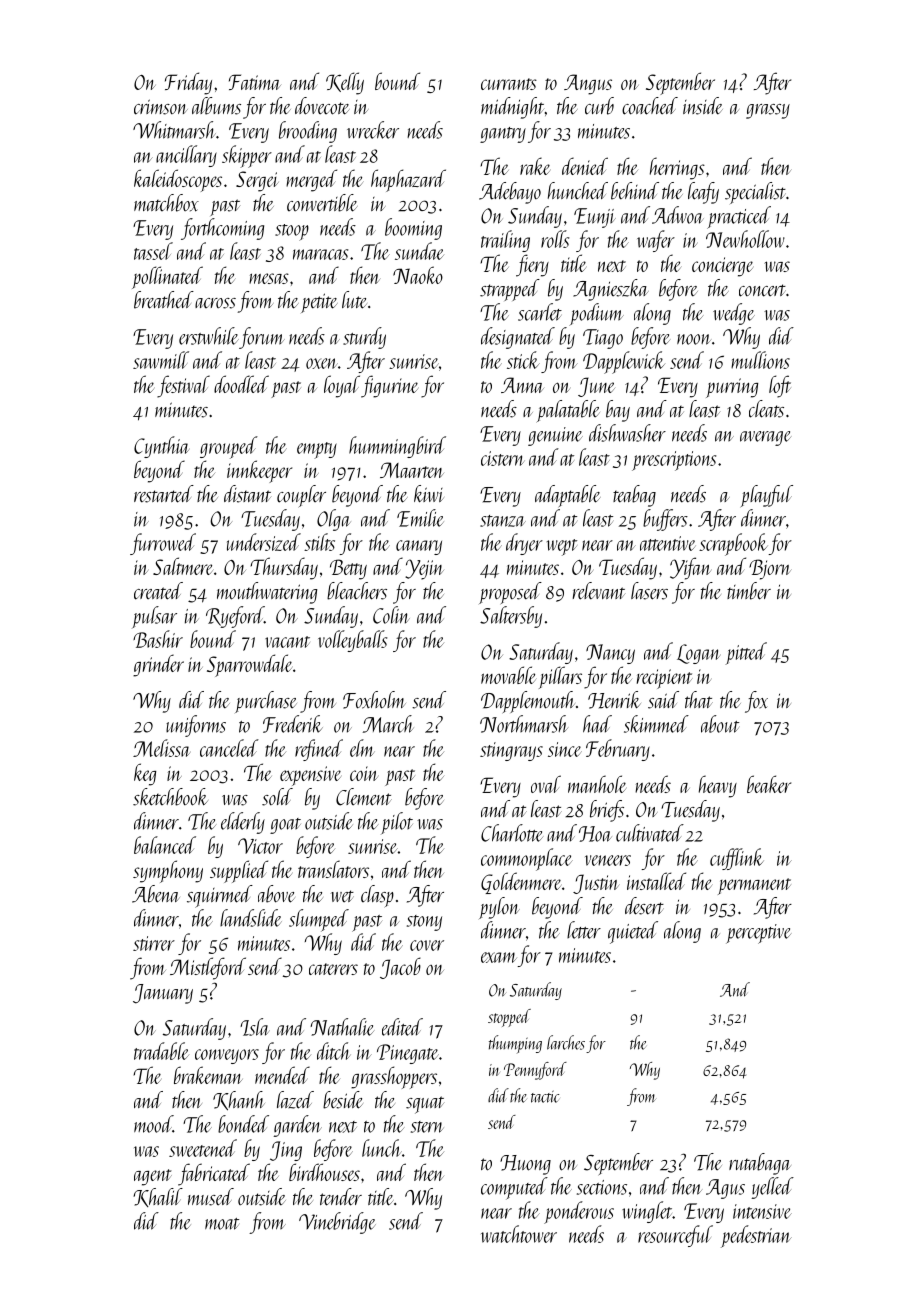 The height and width of the screenshot is (1311, 924). I want to click on herrings, so click(677, 168).
